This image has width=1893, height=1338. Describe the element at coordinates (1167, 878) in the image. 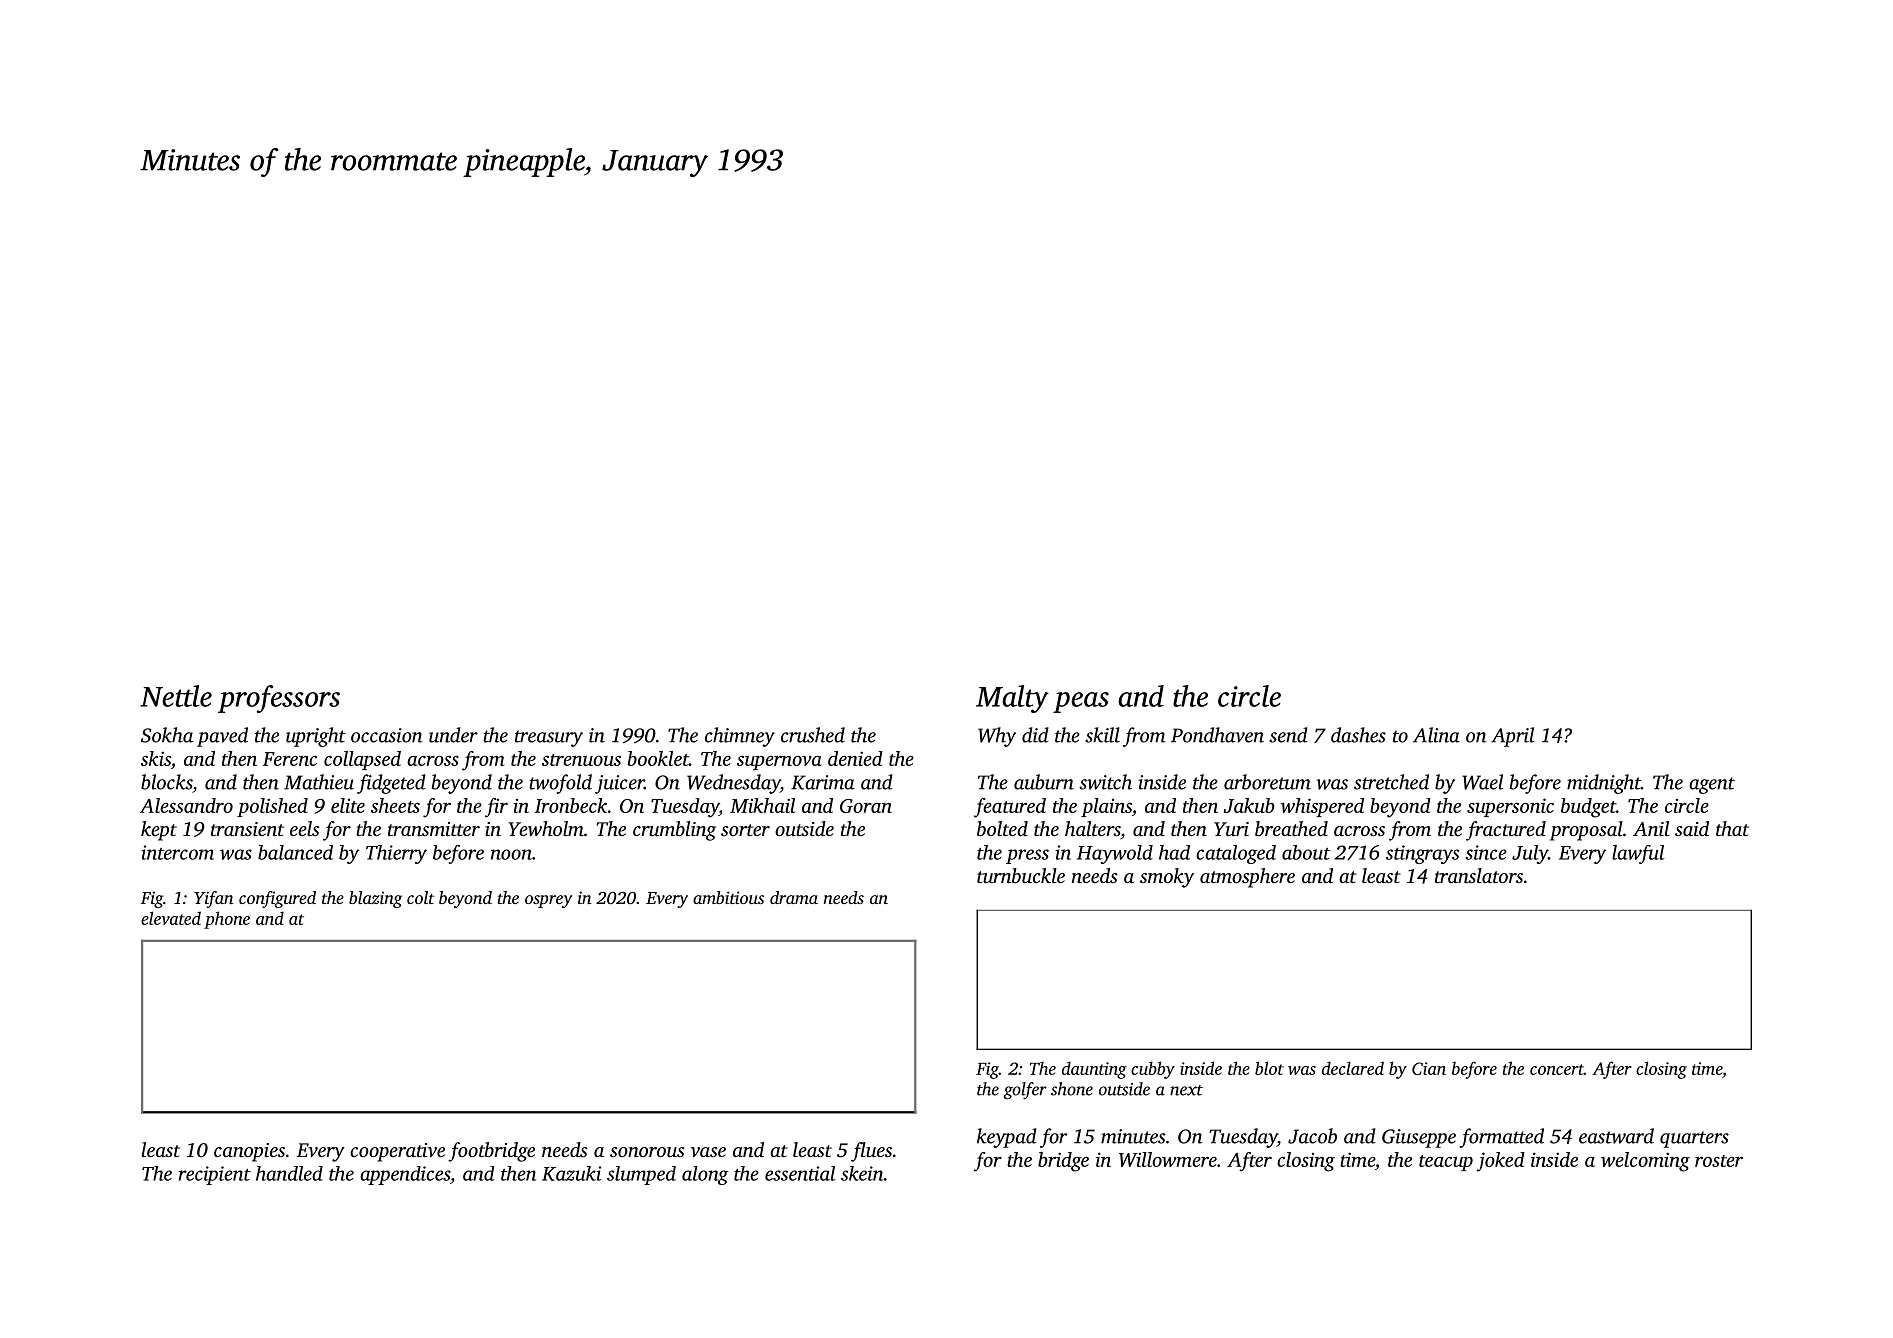

I see `smoky` at that location.
